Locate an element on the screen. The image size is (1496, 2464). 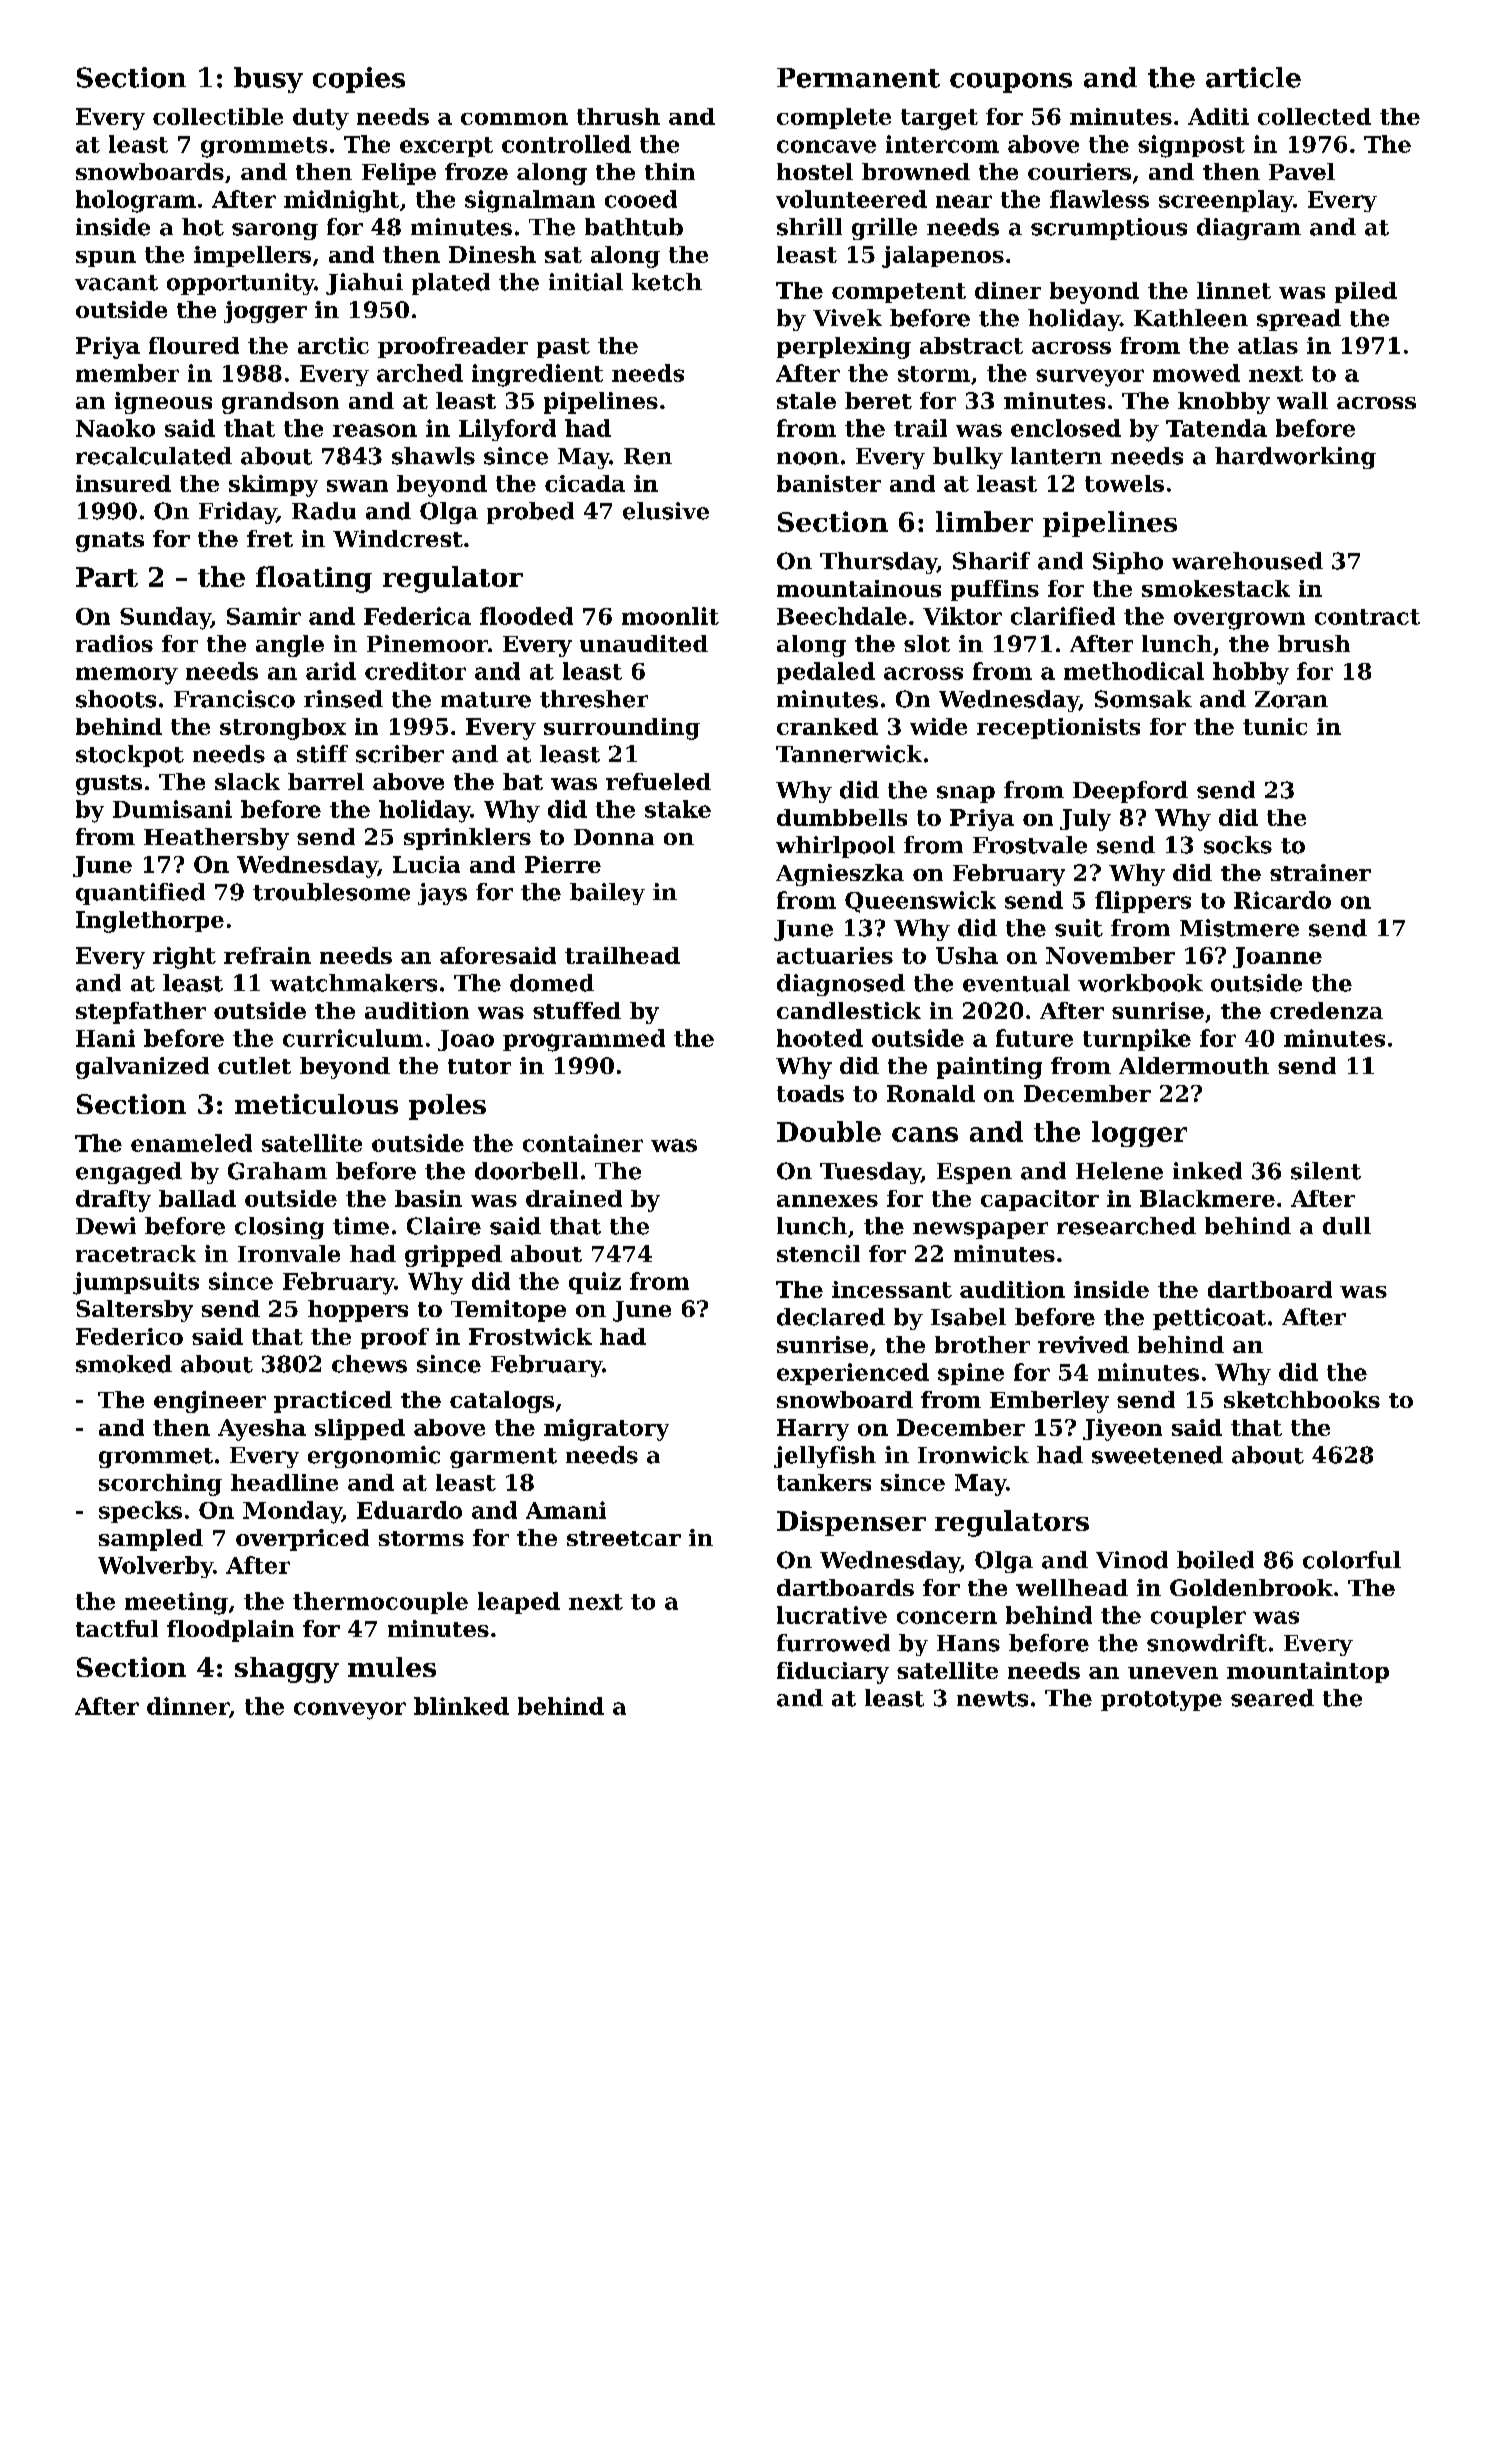
July is located at coordinates (1085, 820).
